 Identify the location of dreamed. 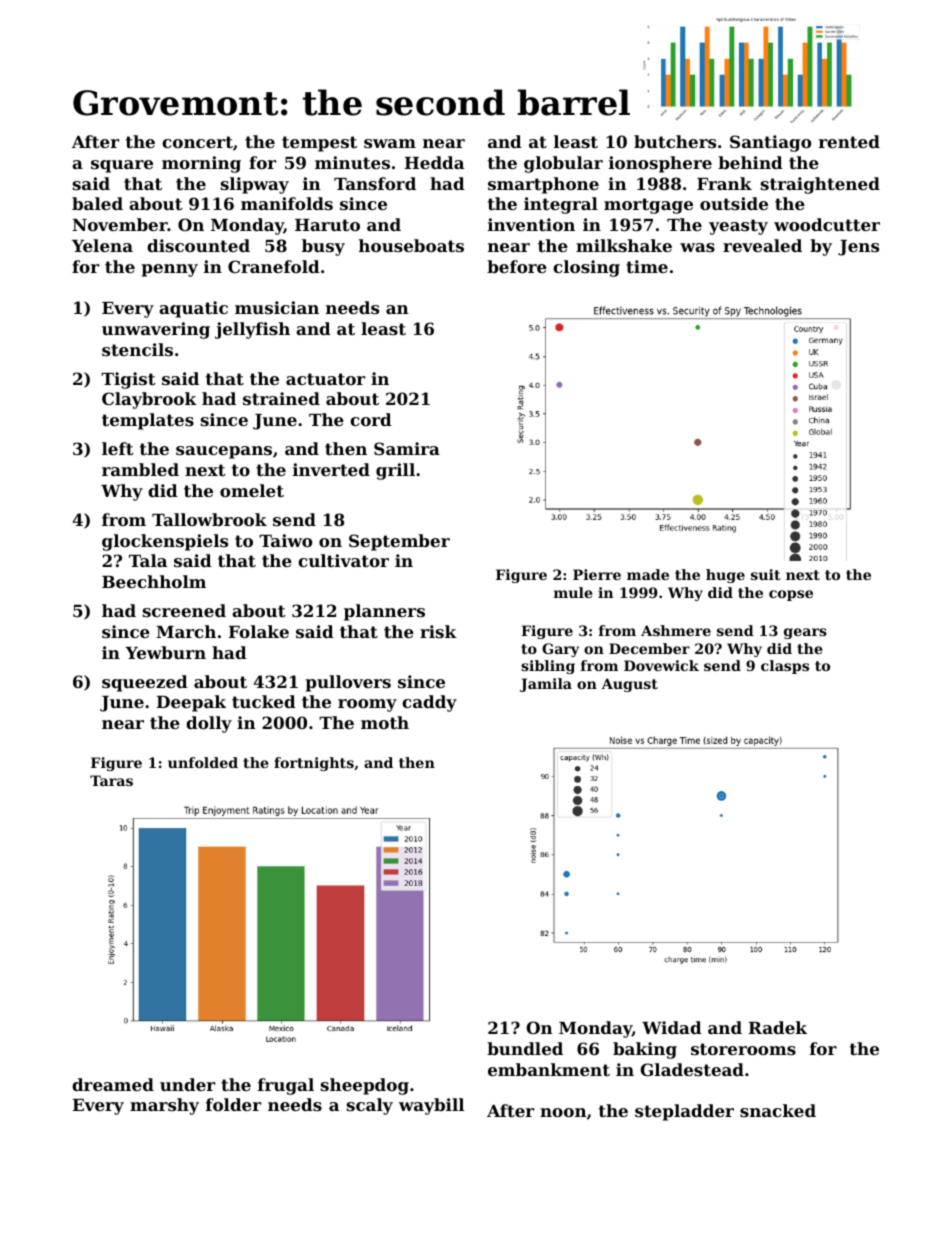
(113, 1084).
